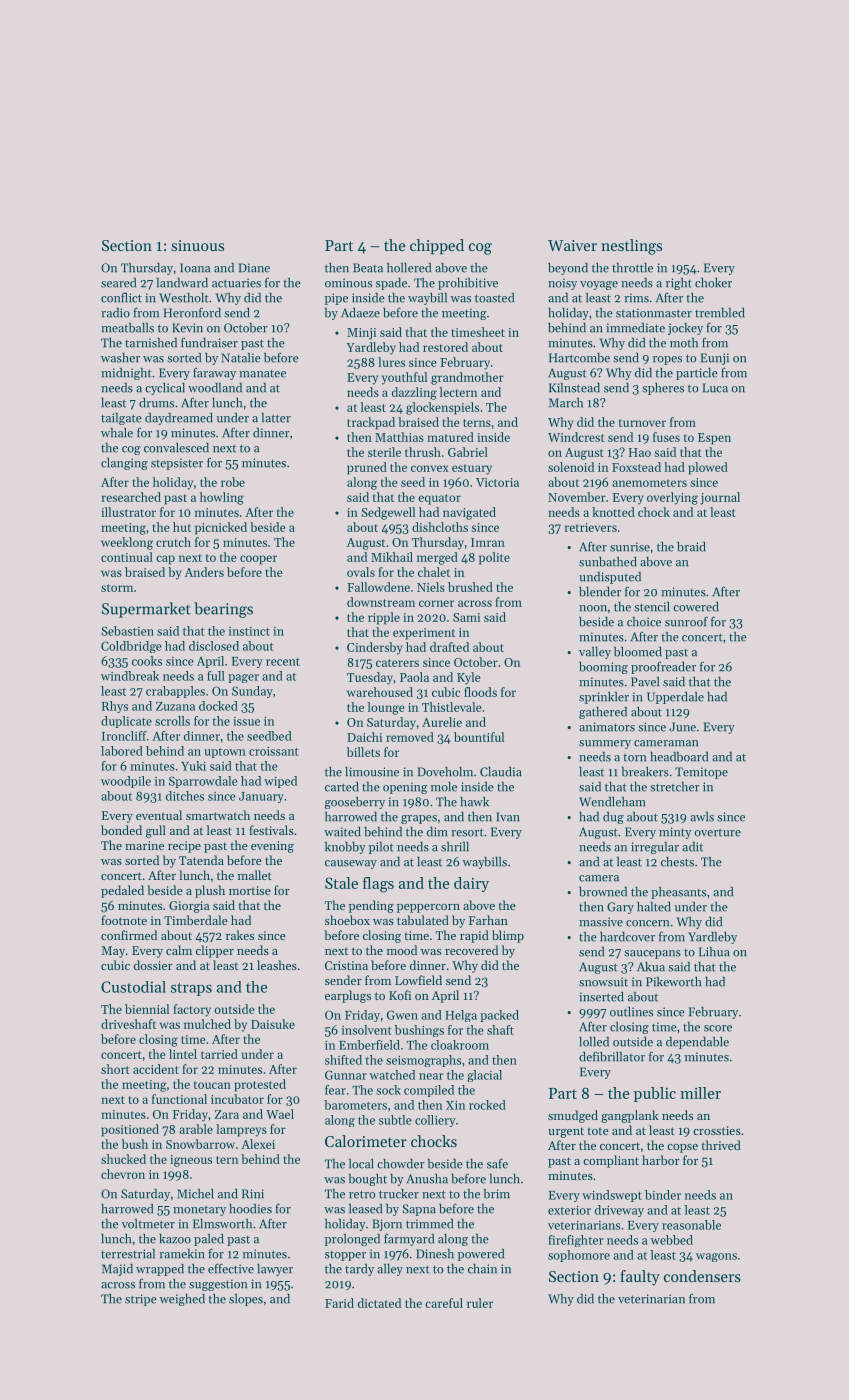  Describe the element at coordinates (341, 883) in the screenshot. I see `Stale` at that location.
